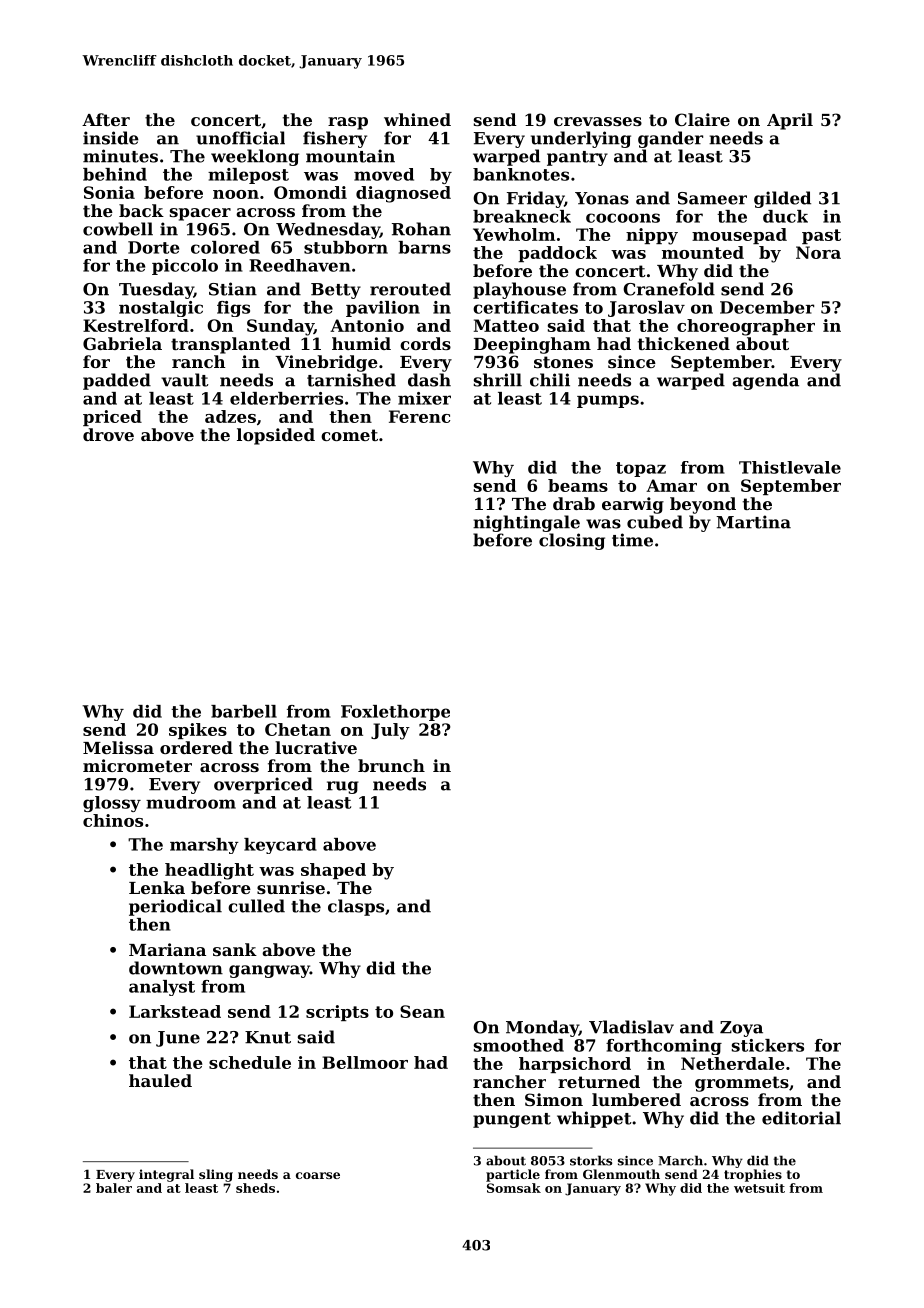 This page has width=924, height=1308. What do you see at coordinates (255, 1188) in the page?
I see `sheds` at bounding box center [255, 1188].
